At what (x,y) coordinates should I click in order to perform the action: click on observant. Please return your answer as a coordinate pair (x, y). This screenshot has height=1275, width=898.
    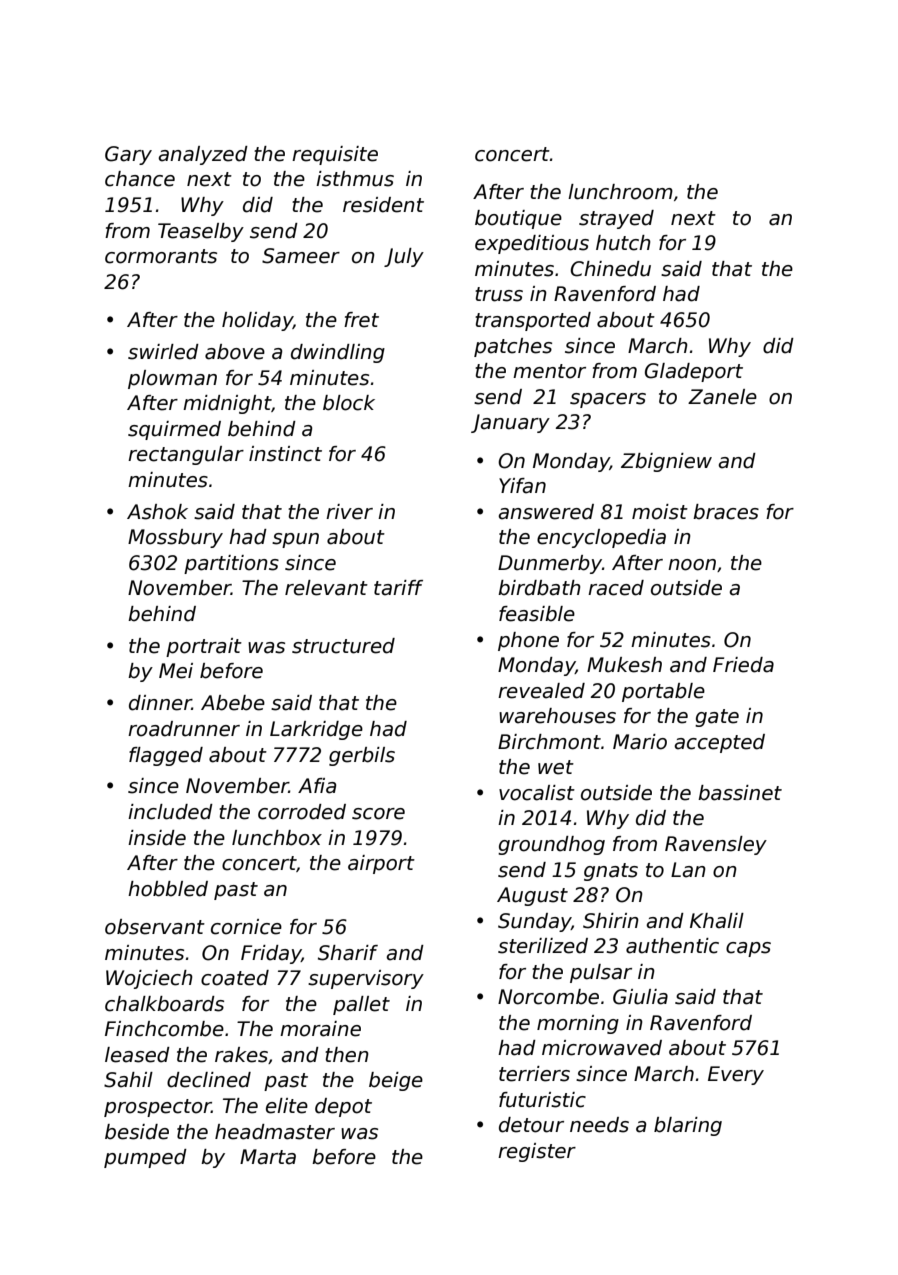
    Looking at the image, I should click on (155, 927).
